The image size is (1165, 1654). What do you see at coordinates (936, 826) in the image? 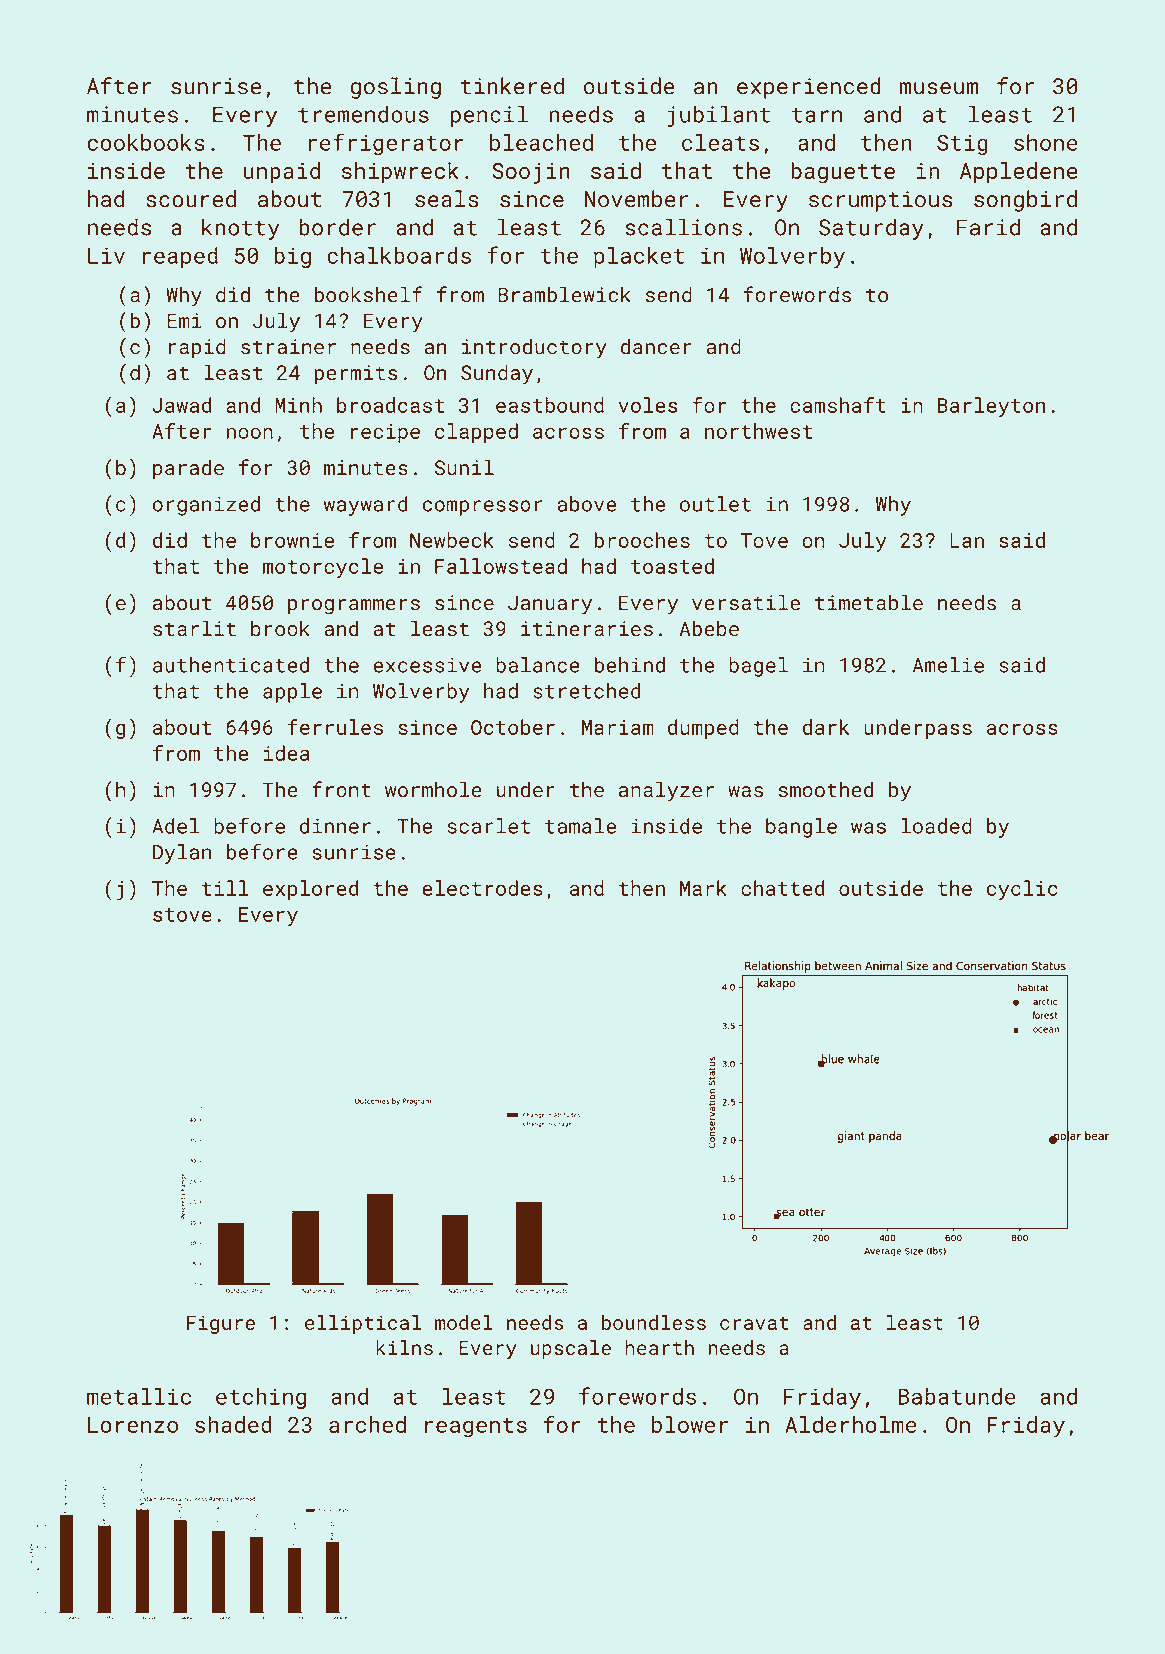
I see `loaded` at bounding box center [936, 826].
